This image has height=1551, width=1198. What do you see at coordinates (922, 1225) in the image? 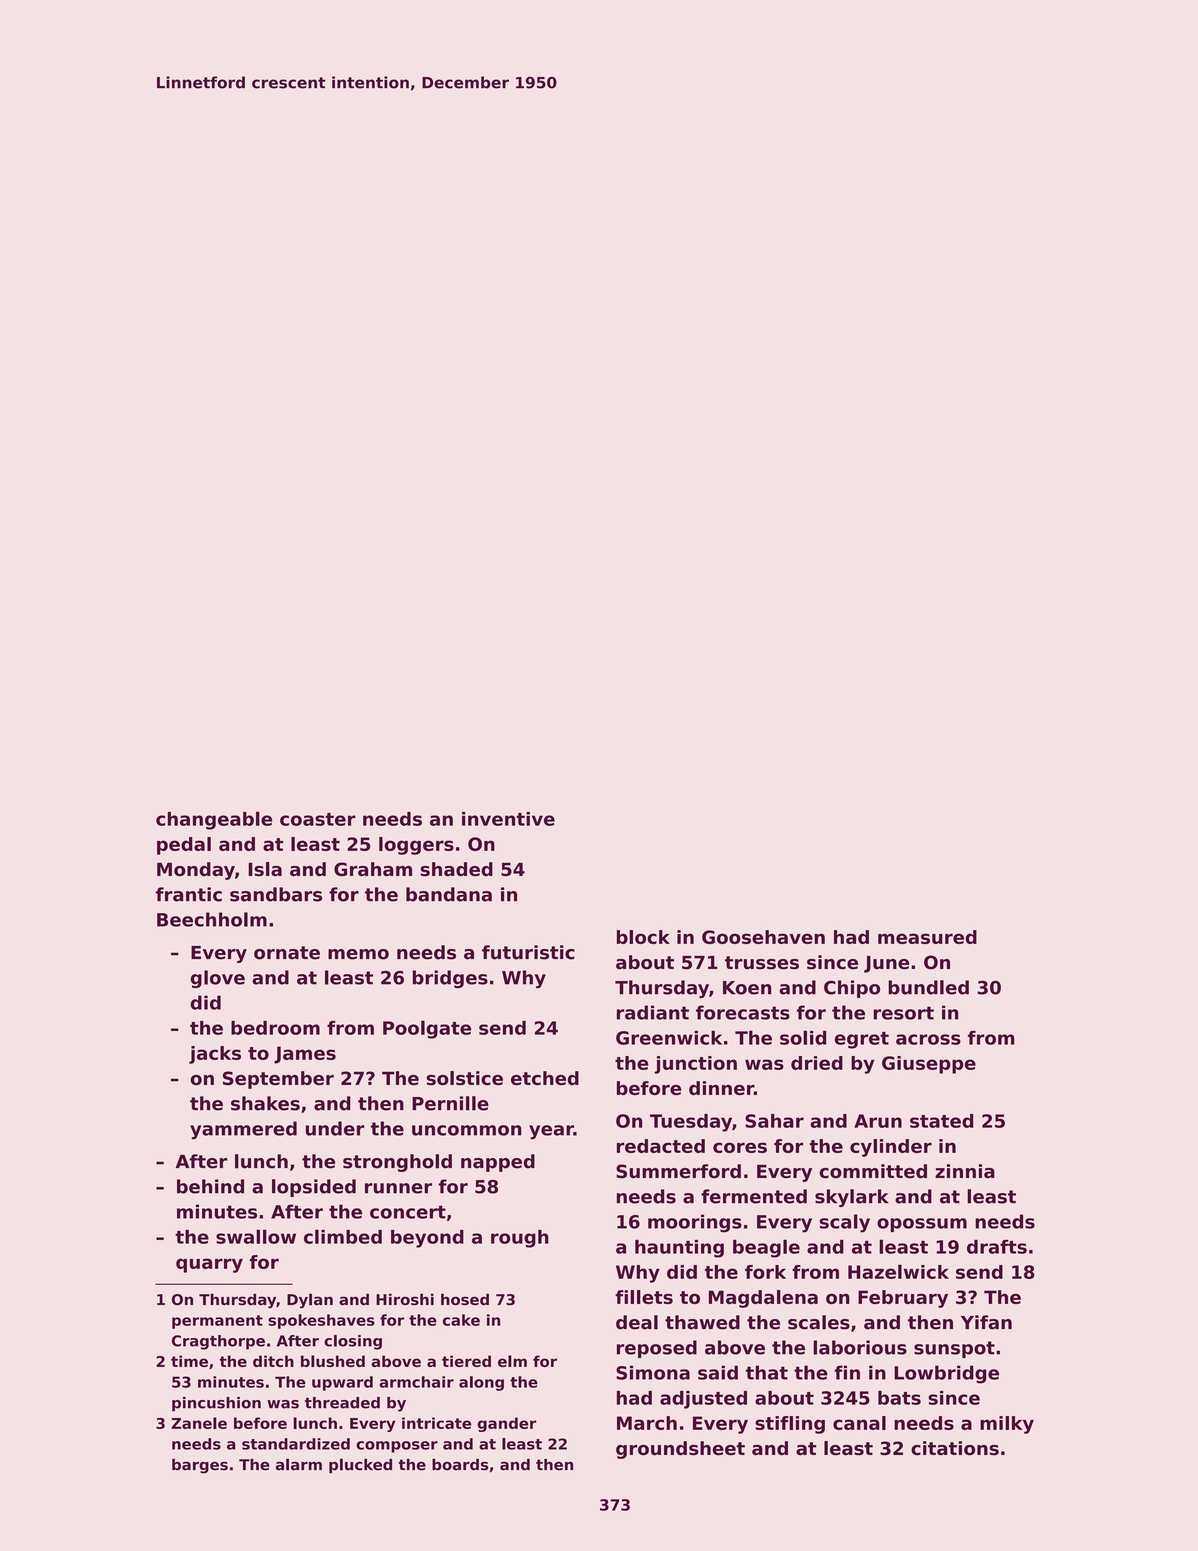
I see `opossum` at bounding box center [922, 1225].
